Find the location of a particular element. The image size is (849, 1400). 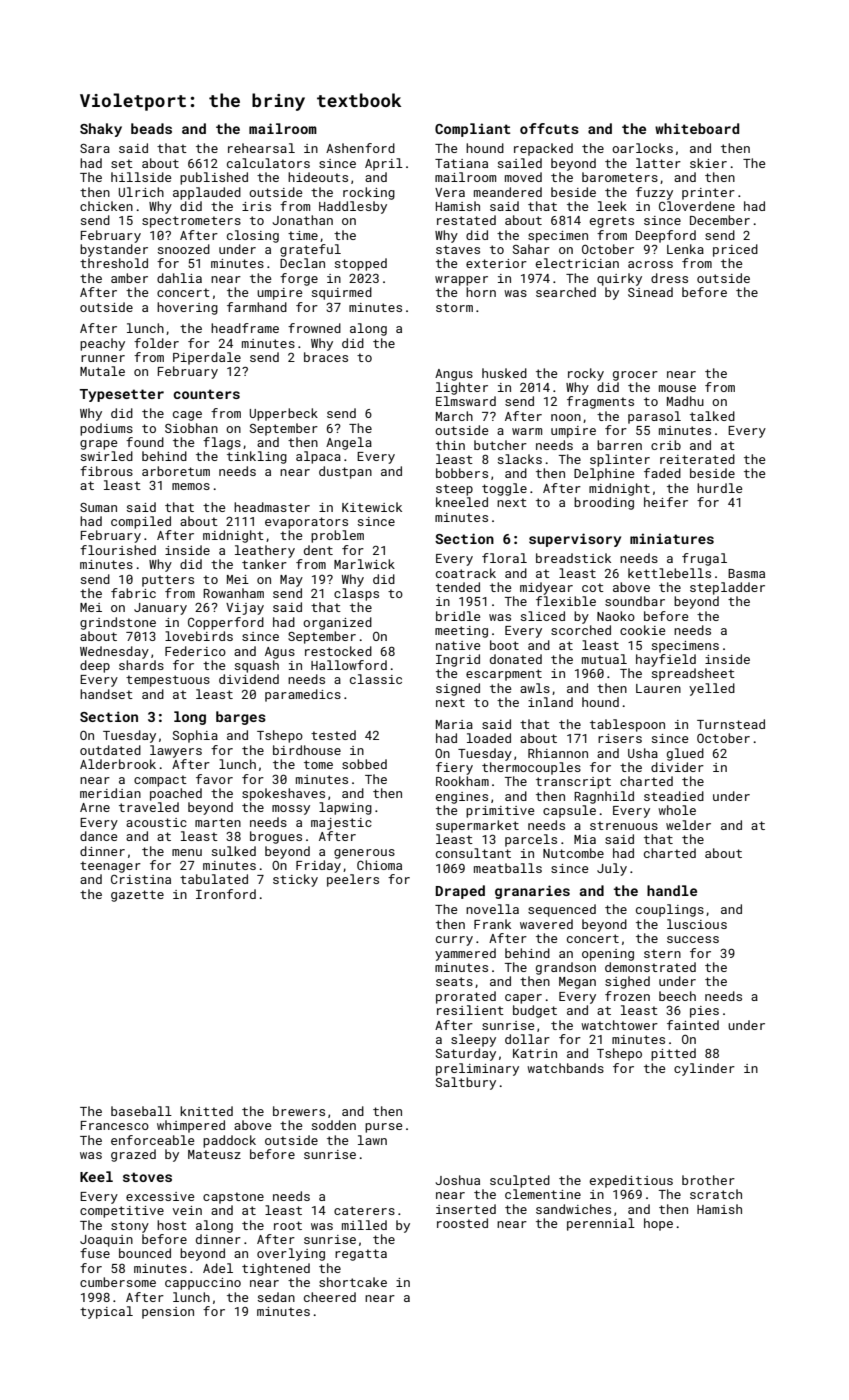

fragments is located at coordinates (600, 402).
